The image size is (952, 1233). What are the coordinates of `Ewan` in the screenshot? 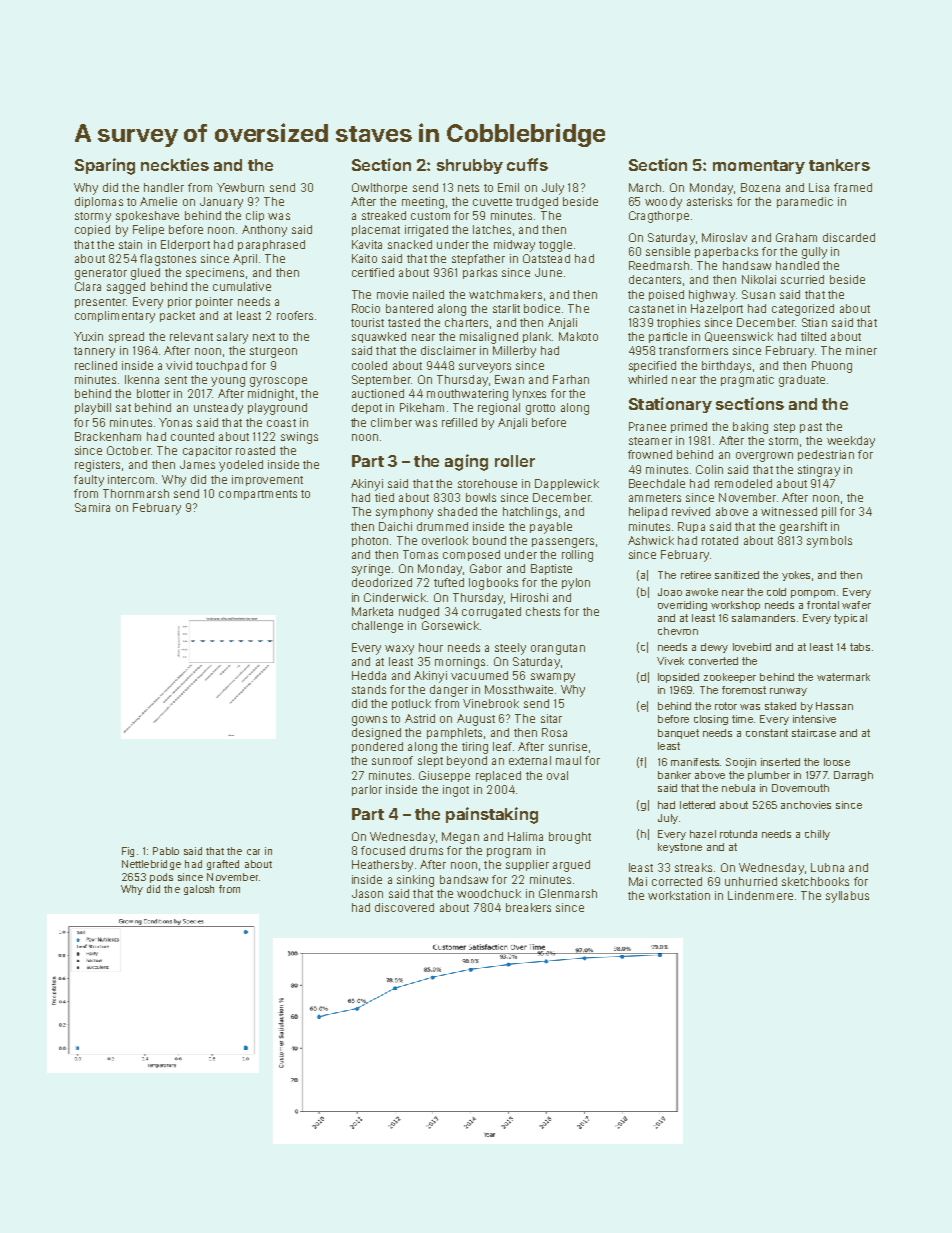 It's located at (509, 379).
